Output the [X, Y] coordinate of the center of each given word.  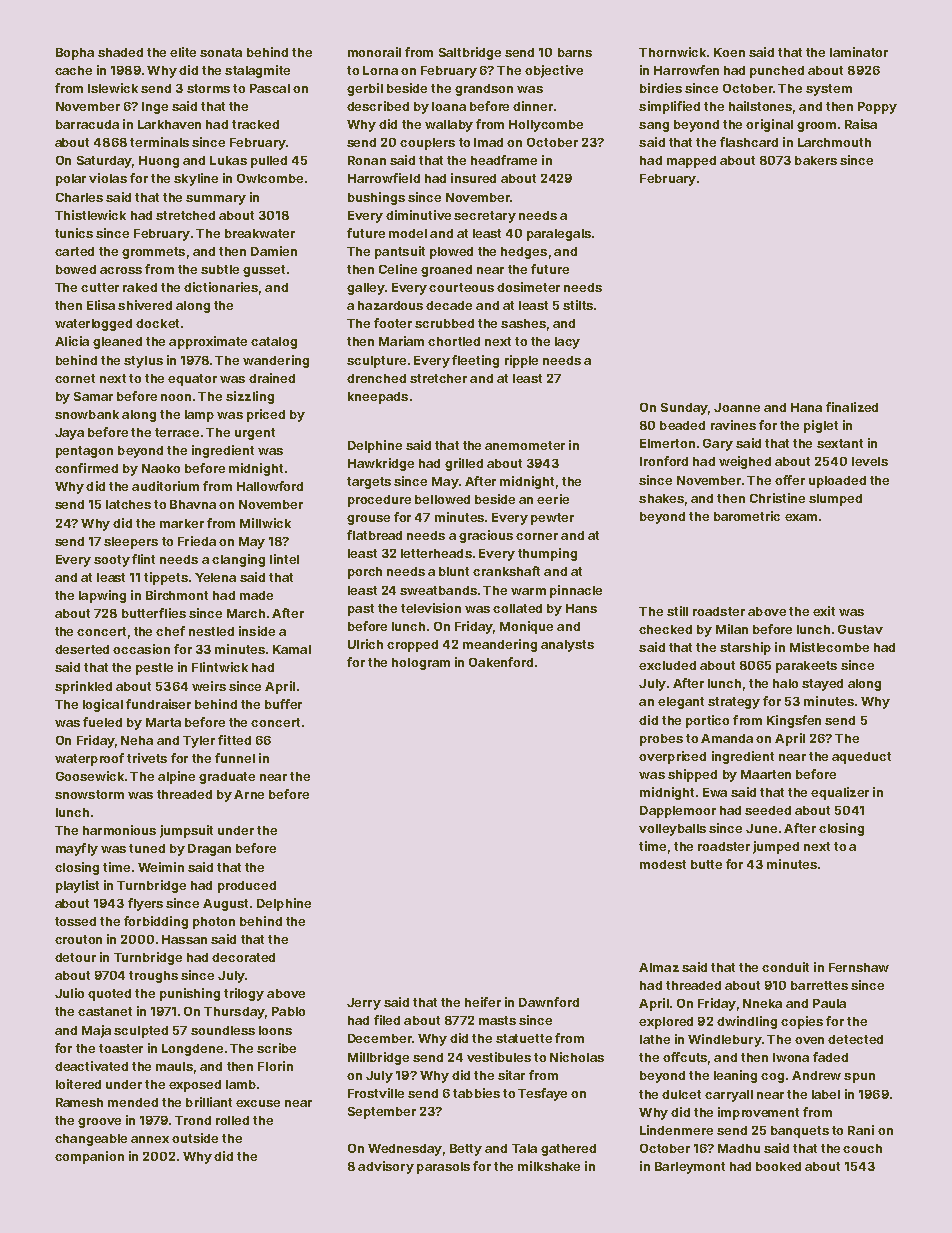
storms [208, 88]
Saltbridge [470, 53]
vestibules [499, 1057]
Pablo [288, 1011]
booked [778, 1166]
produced [247, 887]
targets [369, 483]
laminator [859, 52]
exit [824, 611]
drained [272, 378]
